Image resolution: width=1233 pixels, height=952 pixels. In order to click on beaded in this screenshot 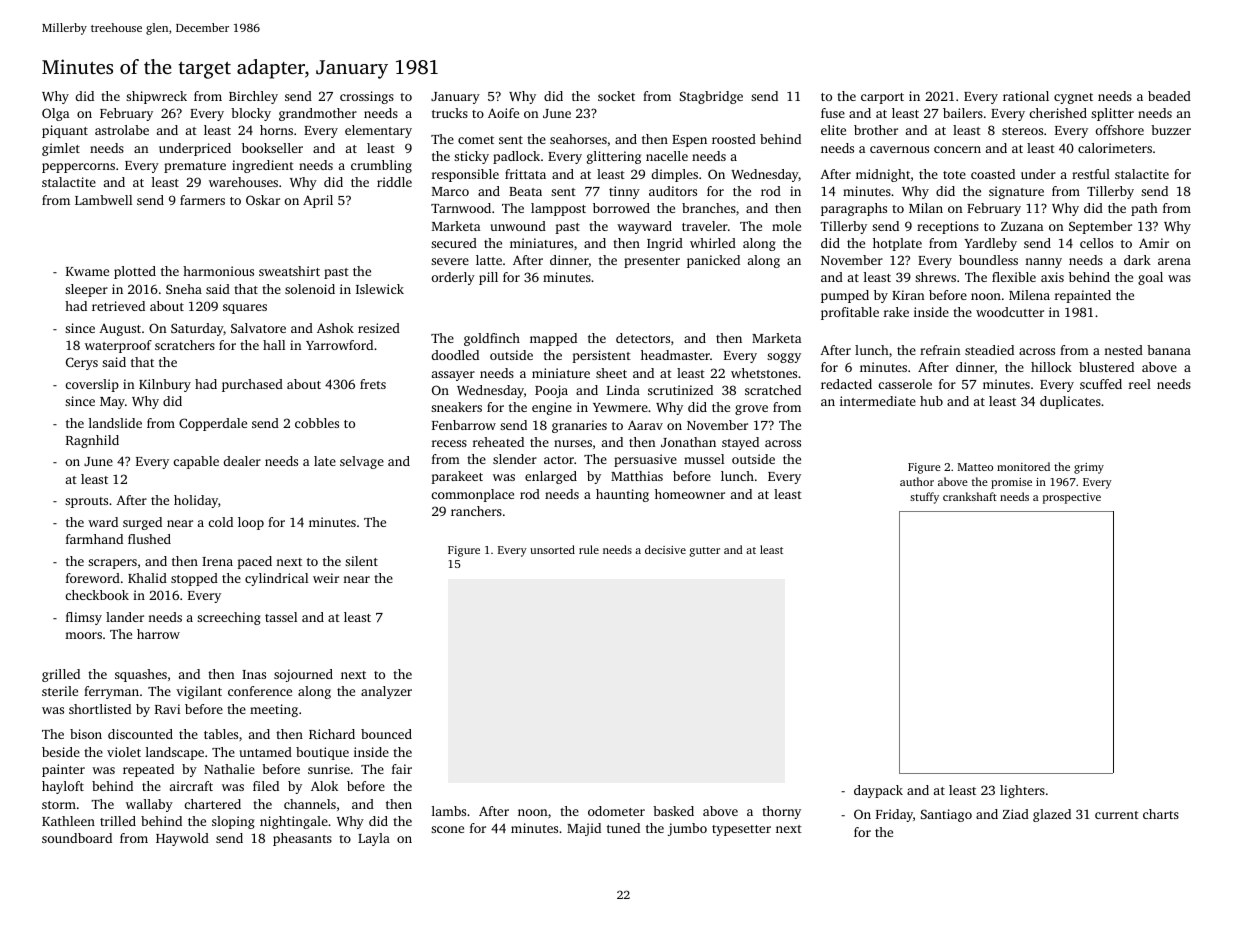, I will do `click(1169, 96)`.
